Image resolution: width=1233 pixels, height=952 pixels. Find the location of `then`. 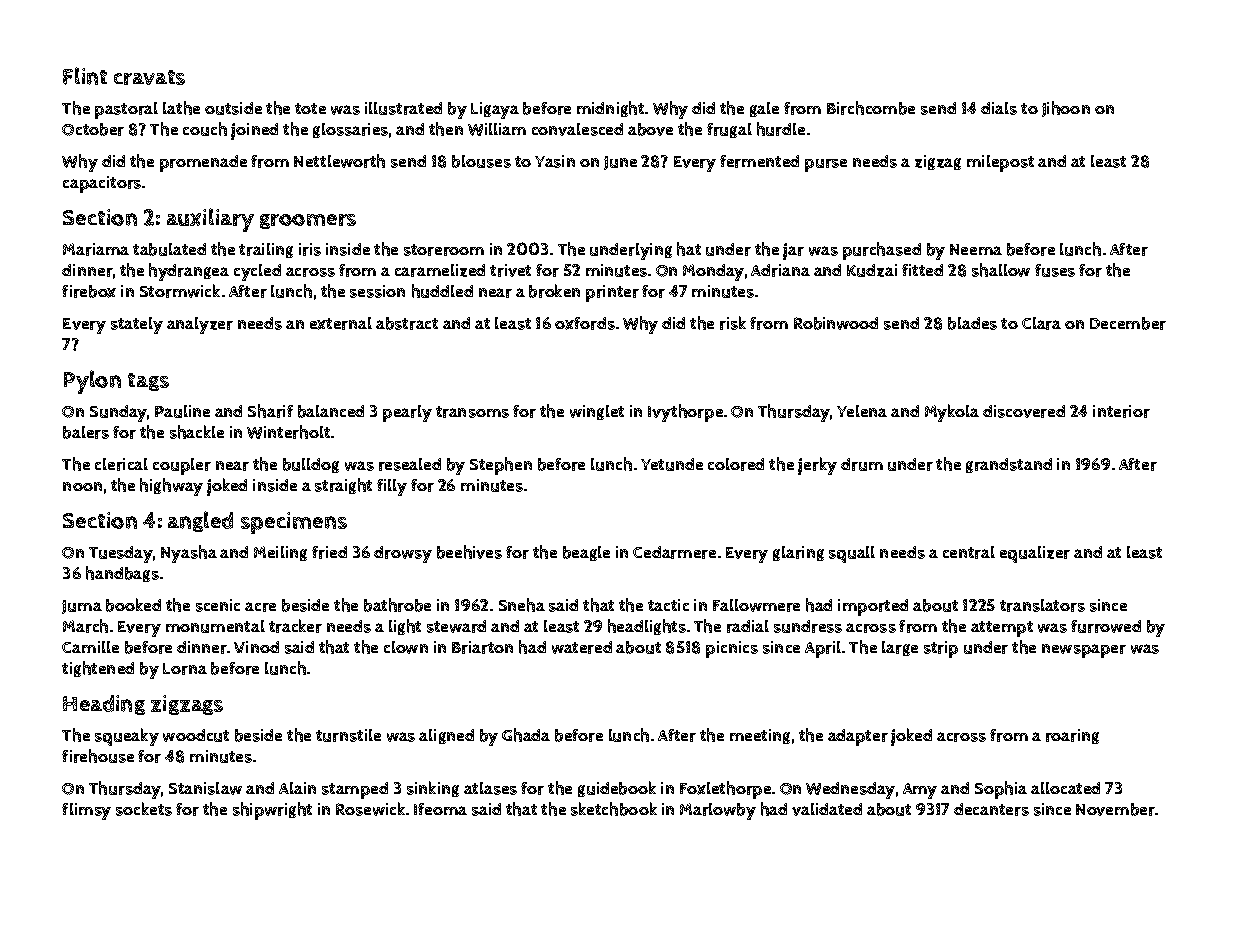

then is located at coordinates (446, 129).
